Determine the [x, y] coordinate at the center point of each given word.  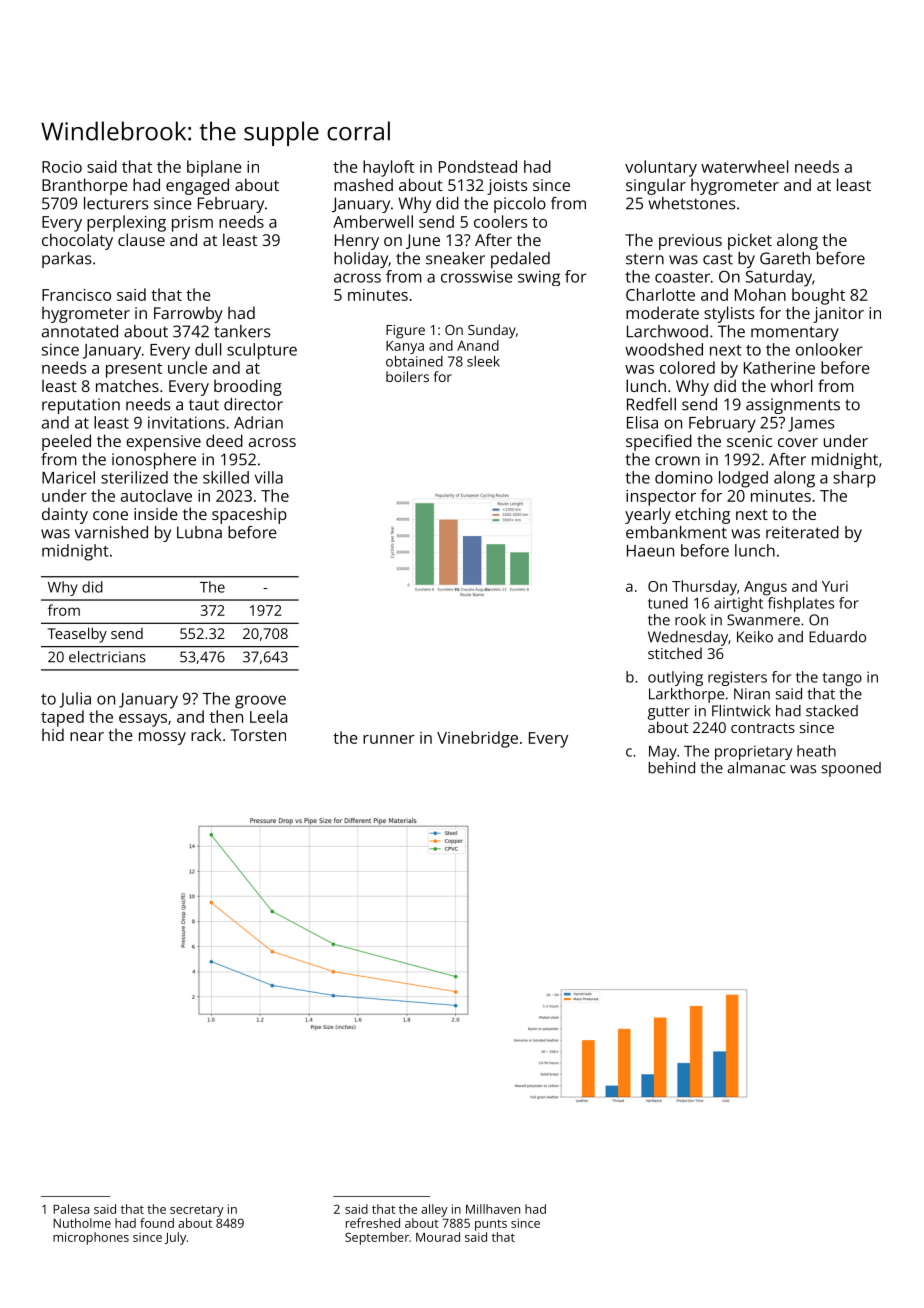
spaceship [249, 515]
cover [798, 442]
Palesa [71, 1209]
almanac [757, 768]
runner [389, 739]
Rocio [62, 167]
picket [750, 241]
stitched [675, 653]
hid [53, 734]
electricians [107, 657]
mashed [363, 184]
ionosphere [154, 461]
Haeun [650, 551]
